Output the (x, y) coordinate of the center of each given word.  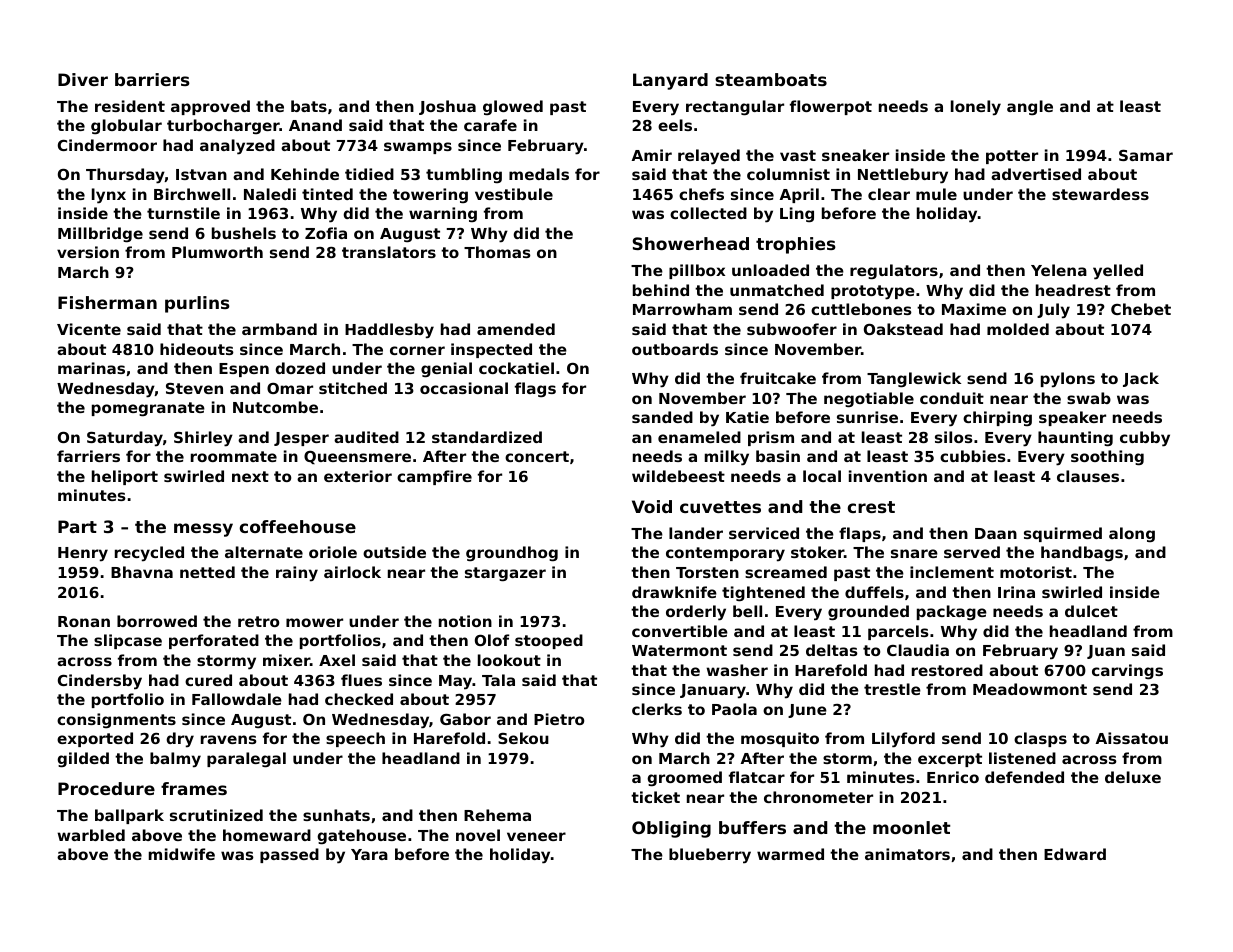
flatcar (757, 777)
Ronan (84, 621)
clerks (657, 709)
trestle (892, 689)
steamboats (771, 79)
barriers (152, 79)
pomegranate (148, 409)
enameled (699, 437)
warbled (91, 835)
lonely (976, 108)
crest (871, 507)
